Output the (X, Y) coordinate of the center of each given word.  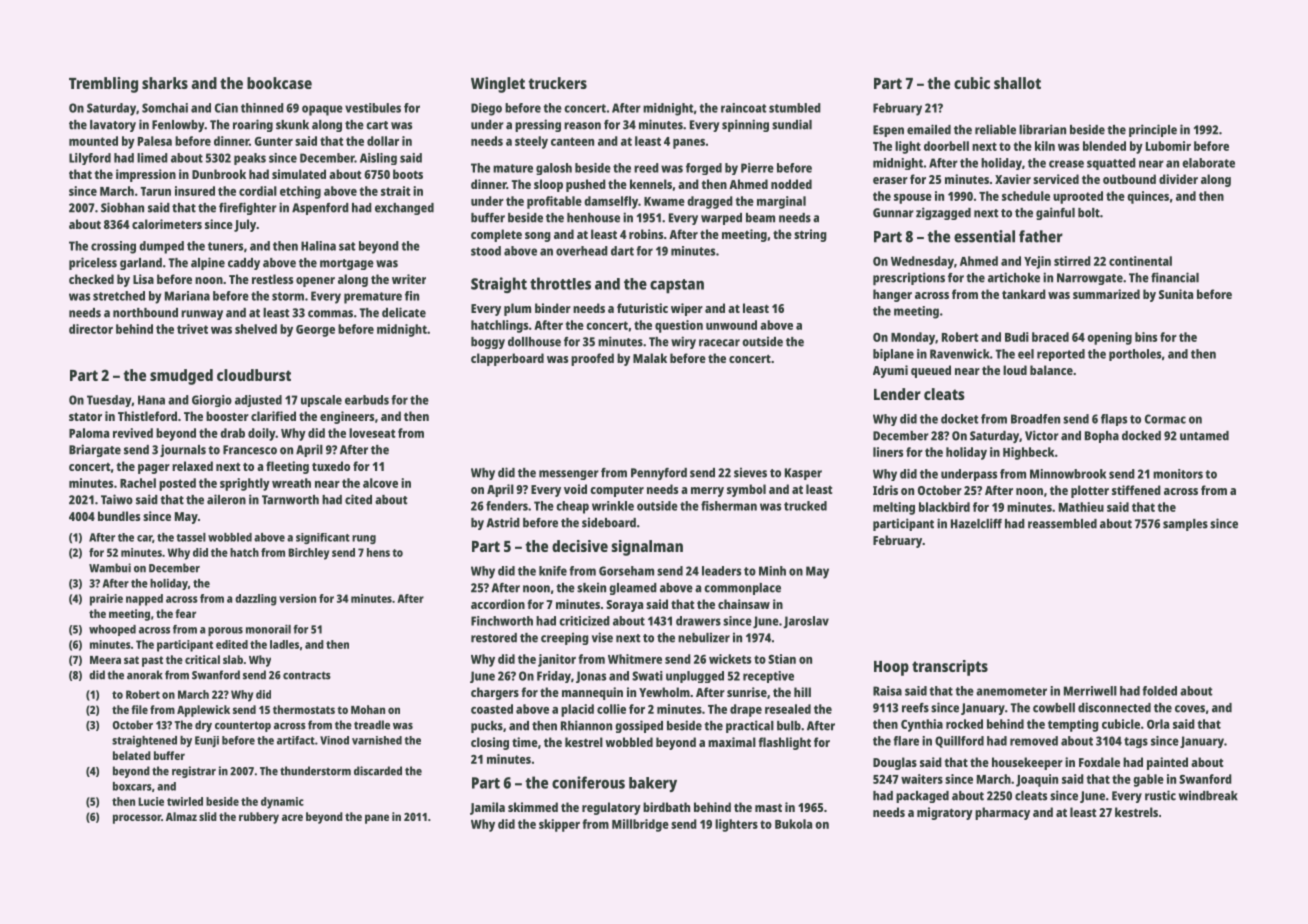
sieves (750, 472)
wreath (291, 483)
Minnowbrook (1068, 474)
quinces (1148, 197)
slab (233, 659)
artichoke (1014, 277)
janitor (557, 660)
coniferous (588, 782)
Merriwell (1090, 691)
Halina (318, 246)
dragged (710, 202)
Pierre (757, 168)
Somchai (165, 108)
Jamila (487, 808)
